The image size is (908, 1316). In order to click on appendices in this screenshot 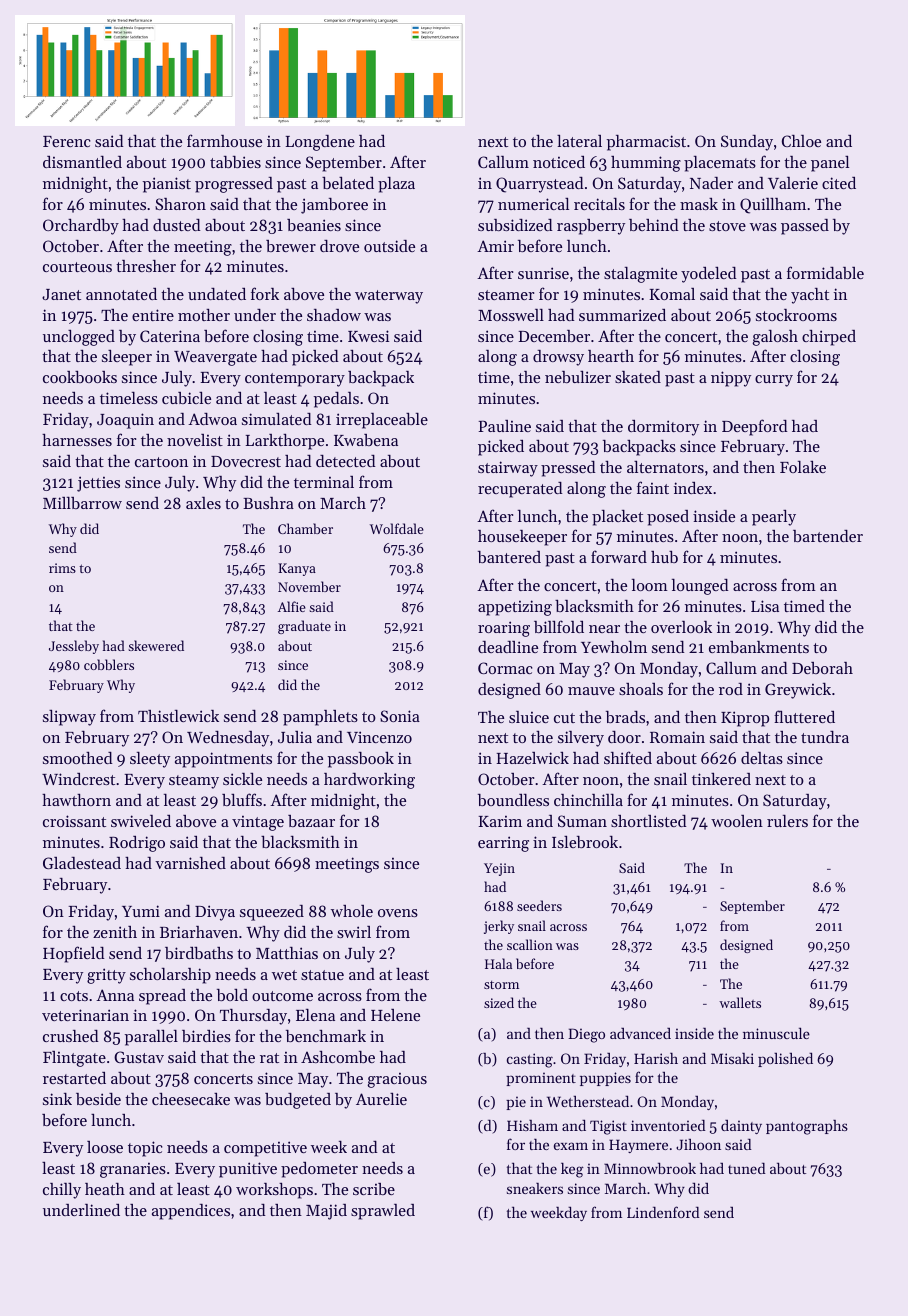, I will do `click(191, 1212)`.
